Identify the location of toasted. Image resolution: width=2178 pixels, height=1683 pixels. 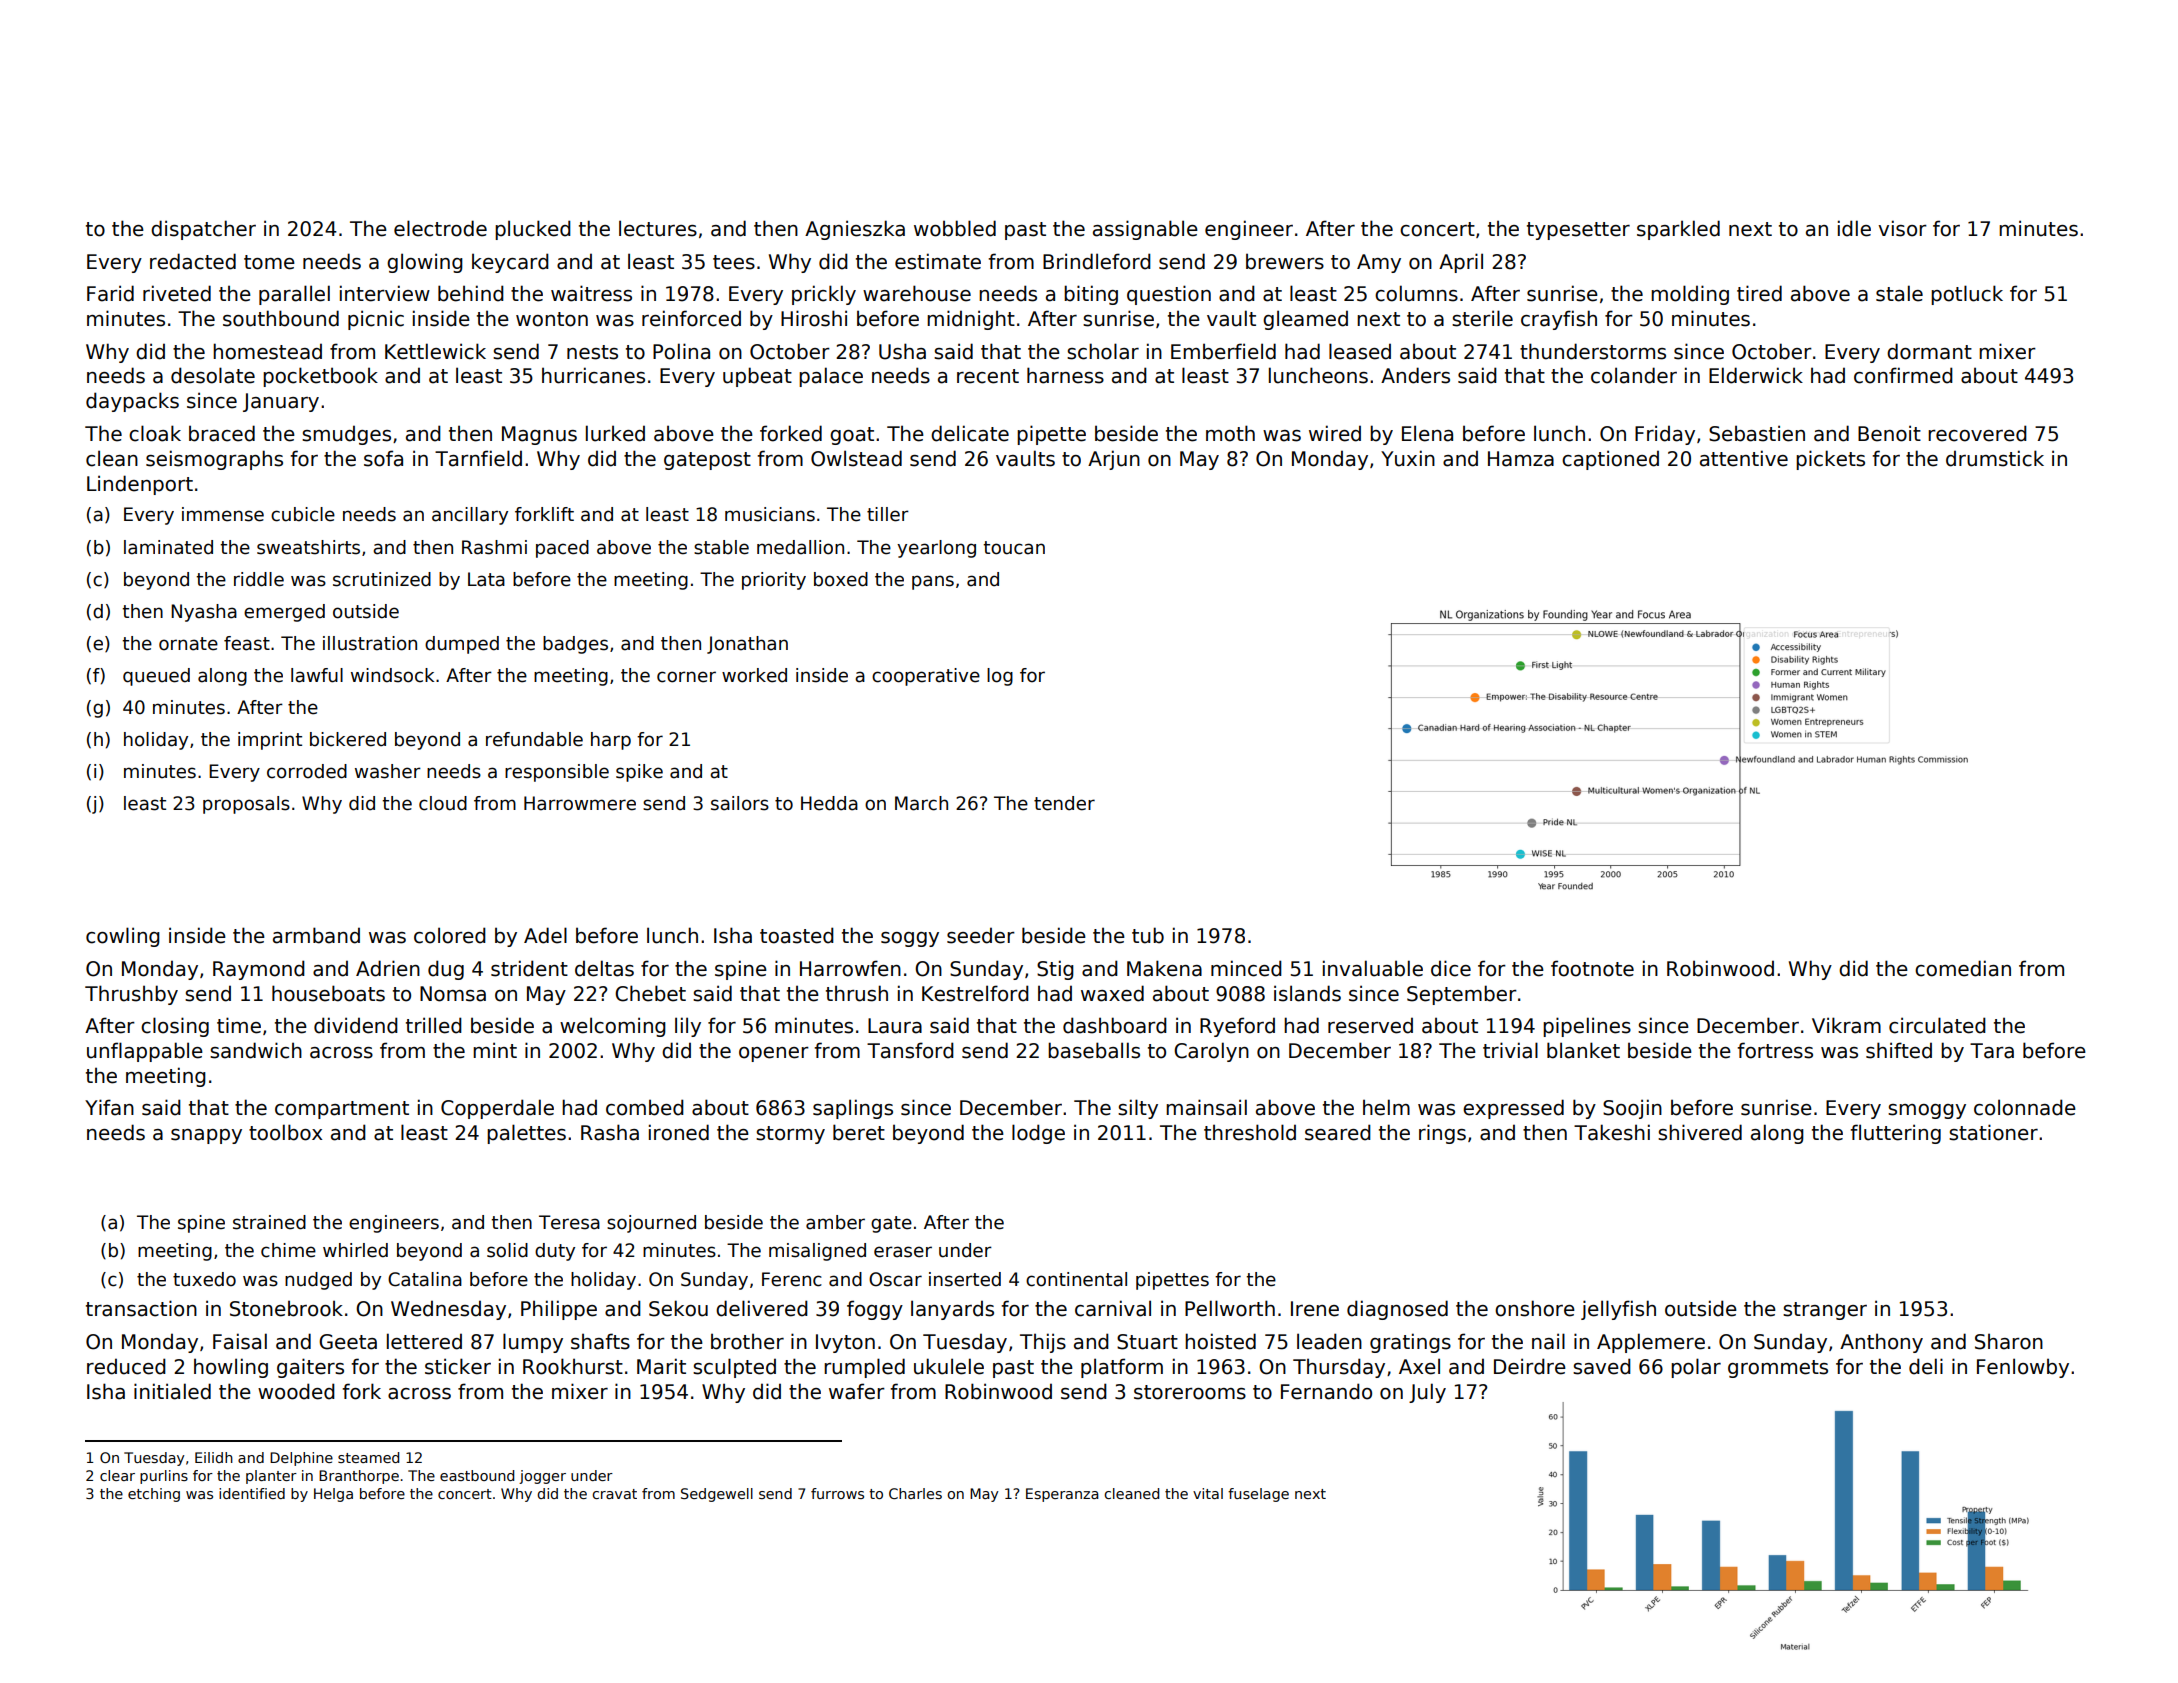
(797, 935).
